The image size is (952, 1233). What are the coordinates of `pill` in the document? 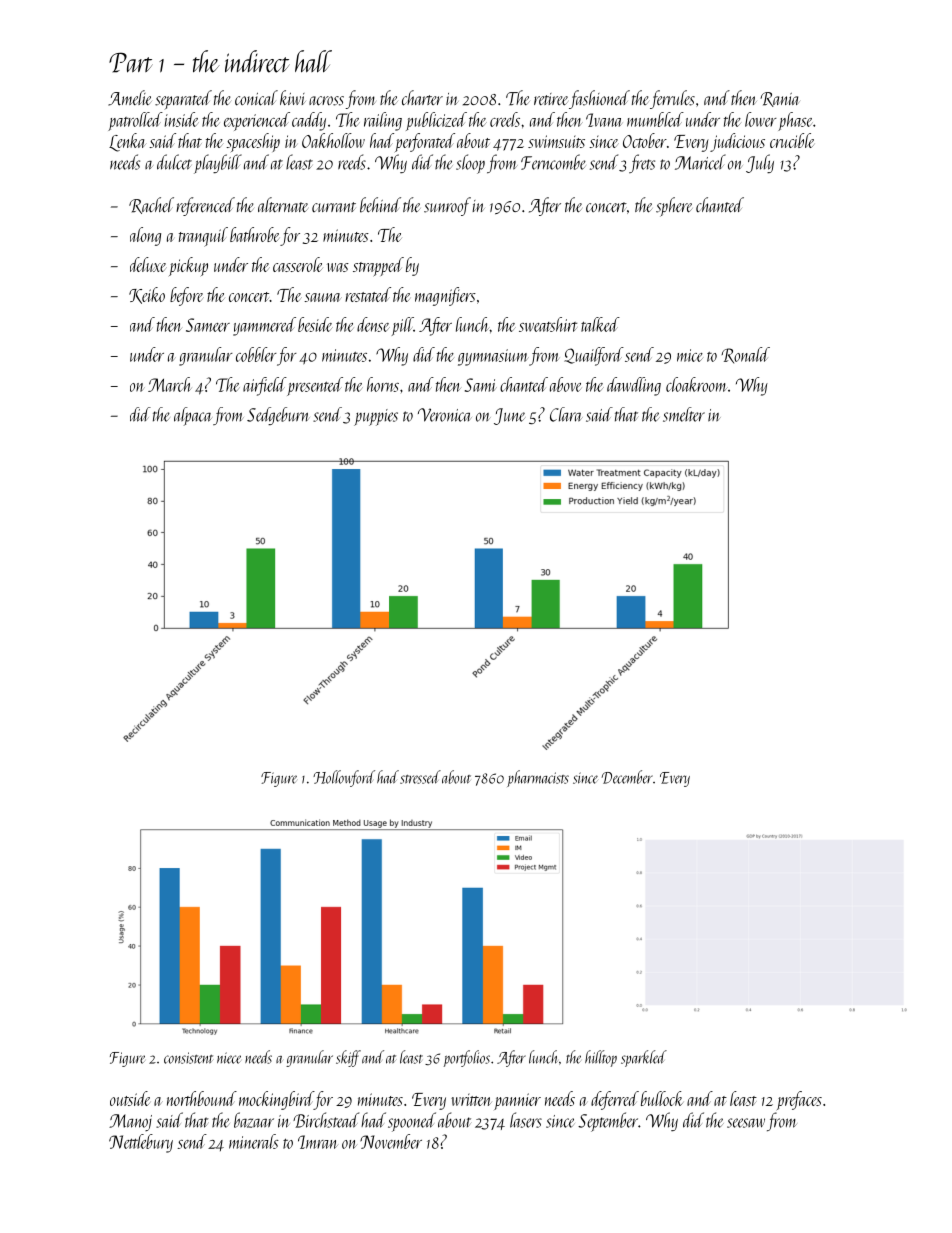 It's located at (403, 326).
